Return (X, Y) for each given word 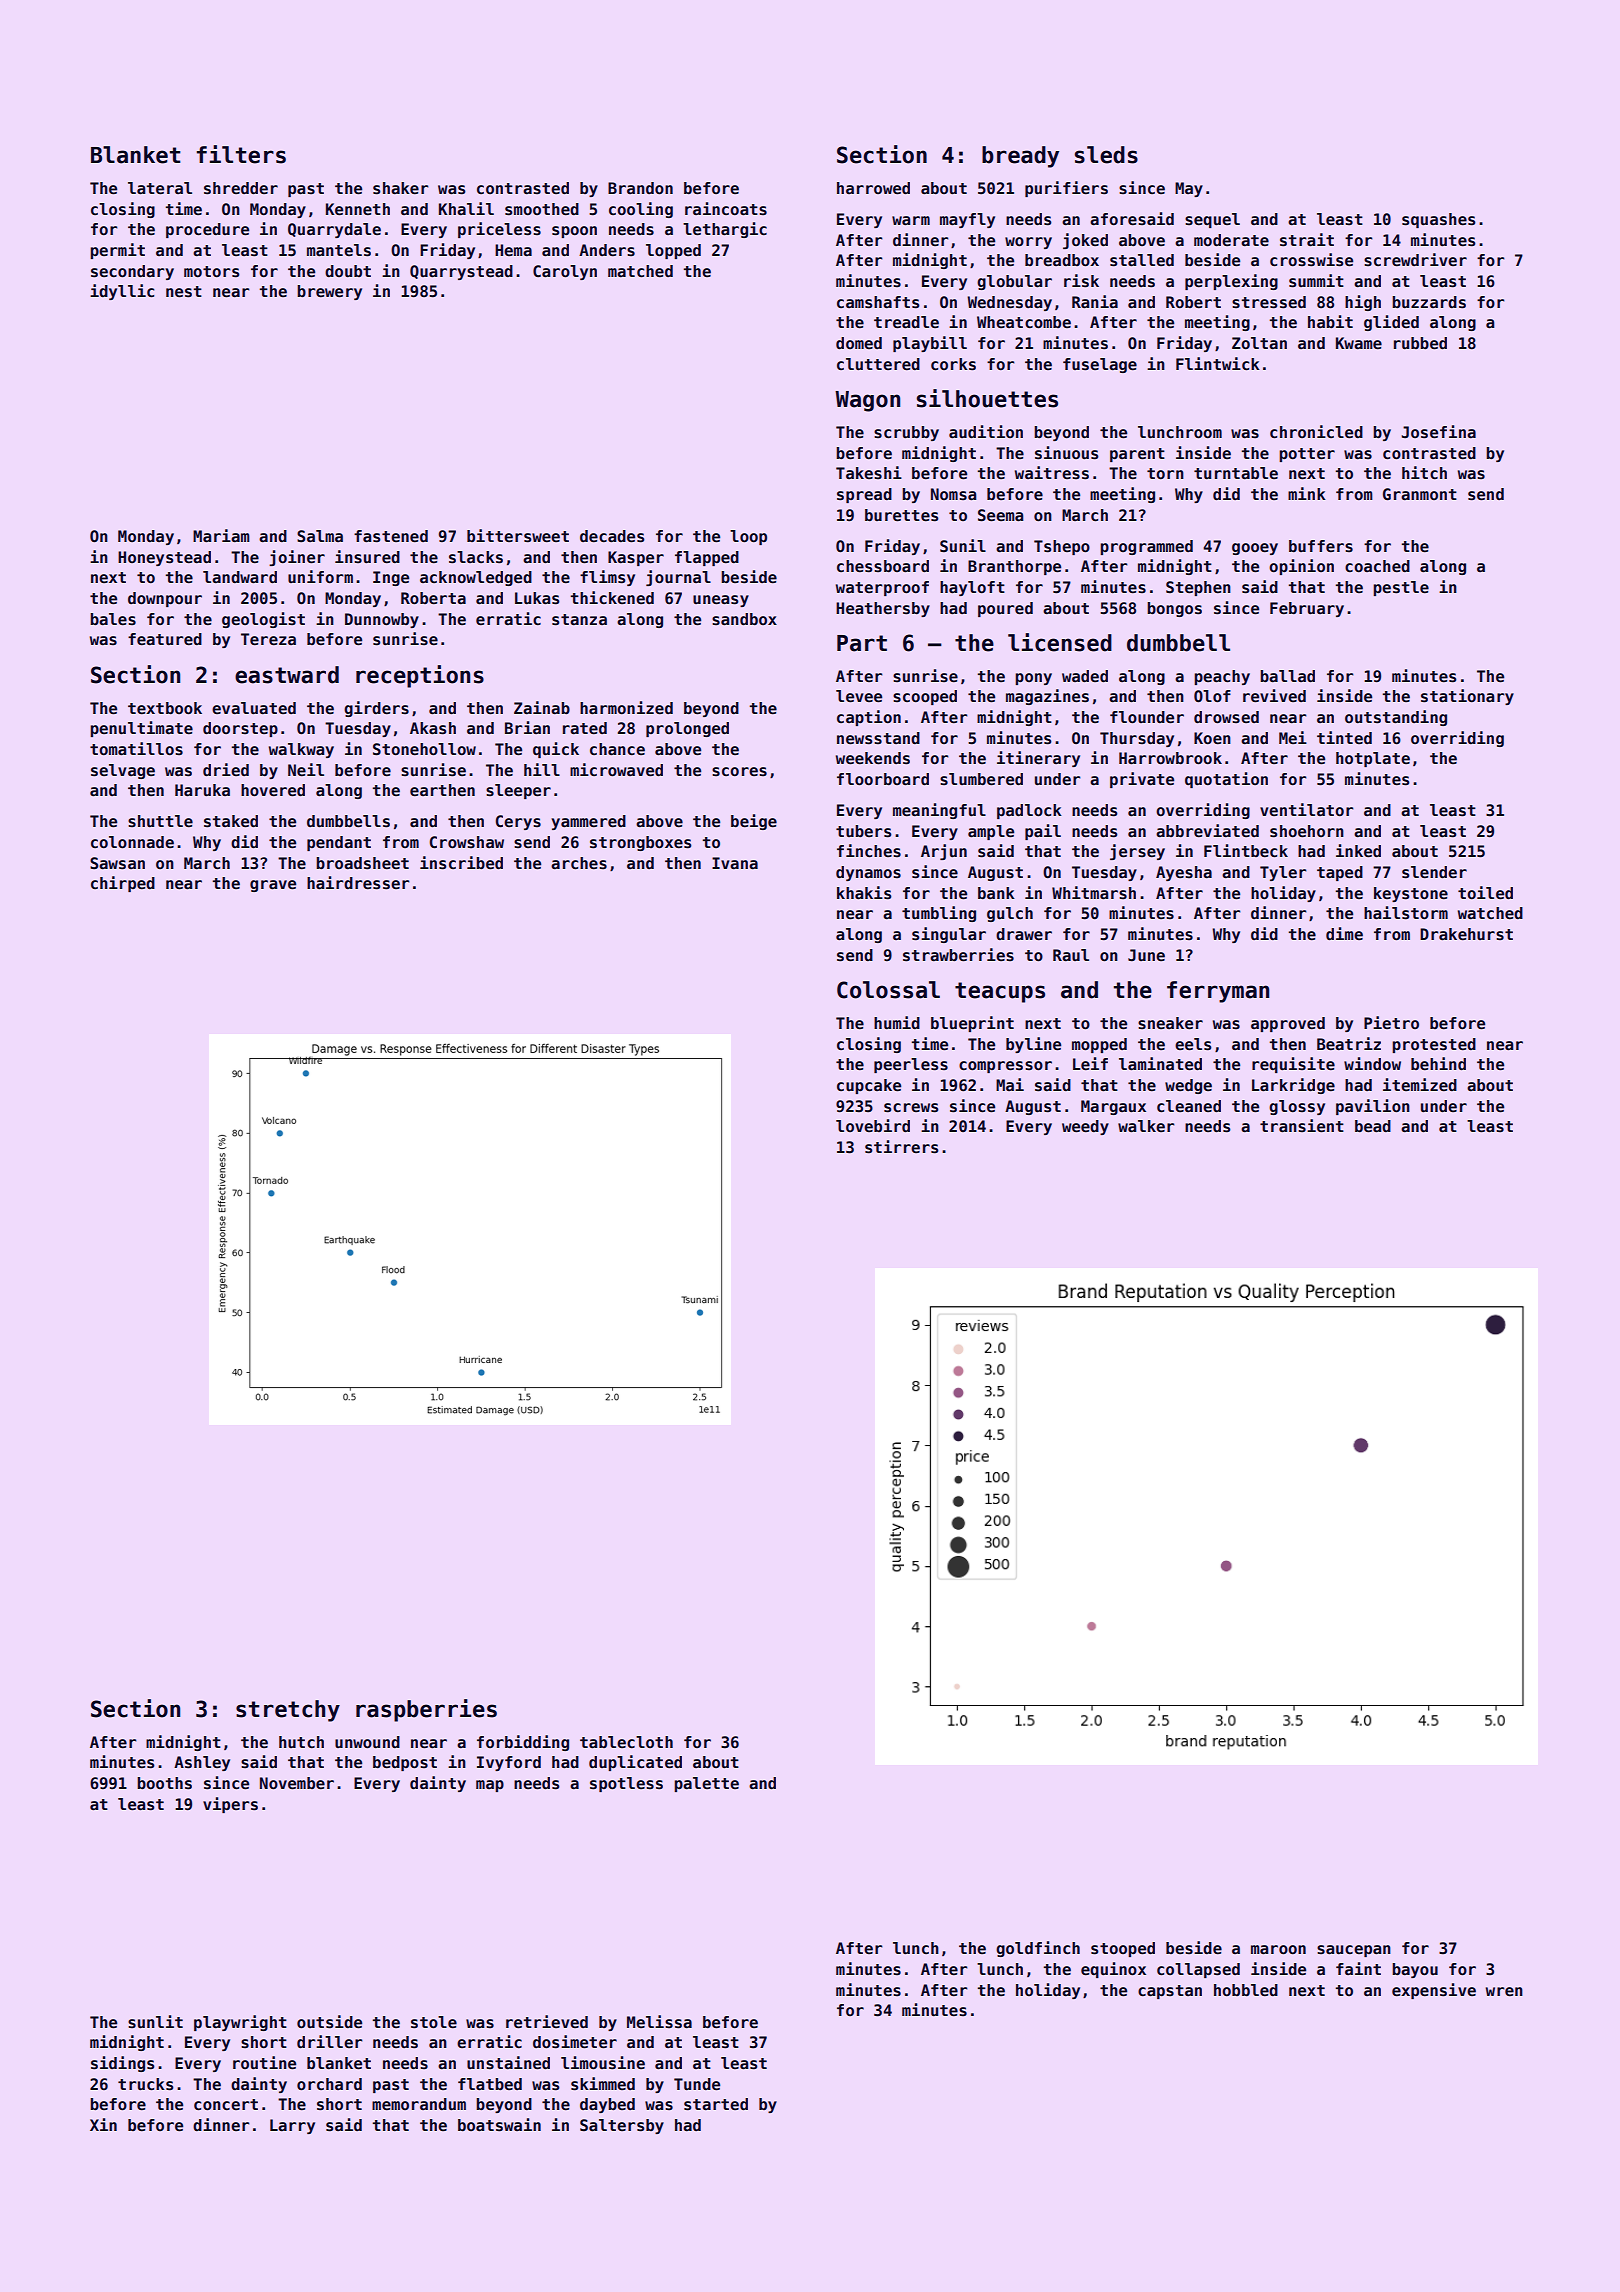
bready (1020, 157)
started (716, 2104)
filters (241, 154)
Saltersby (622, 2126)
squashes (1438, 220)
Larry (292, 2126)
